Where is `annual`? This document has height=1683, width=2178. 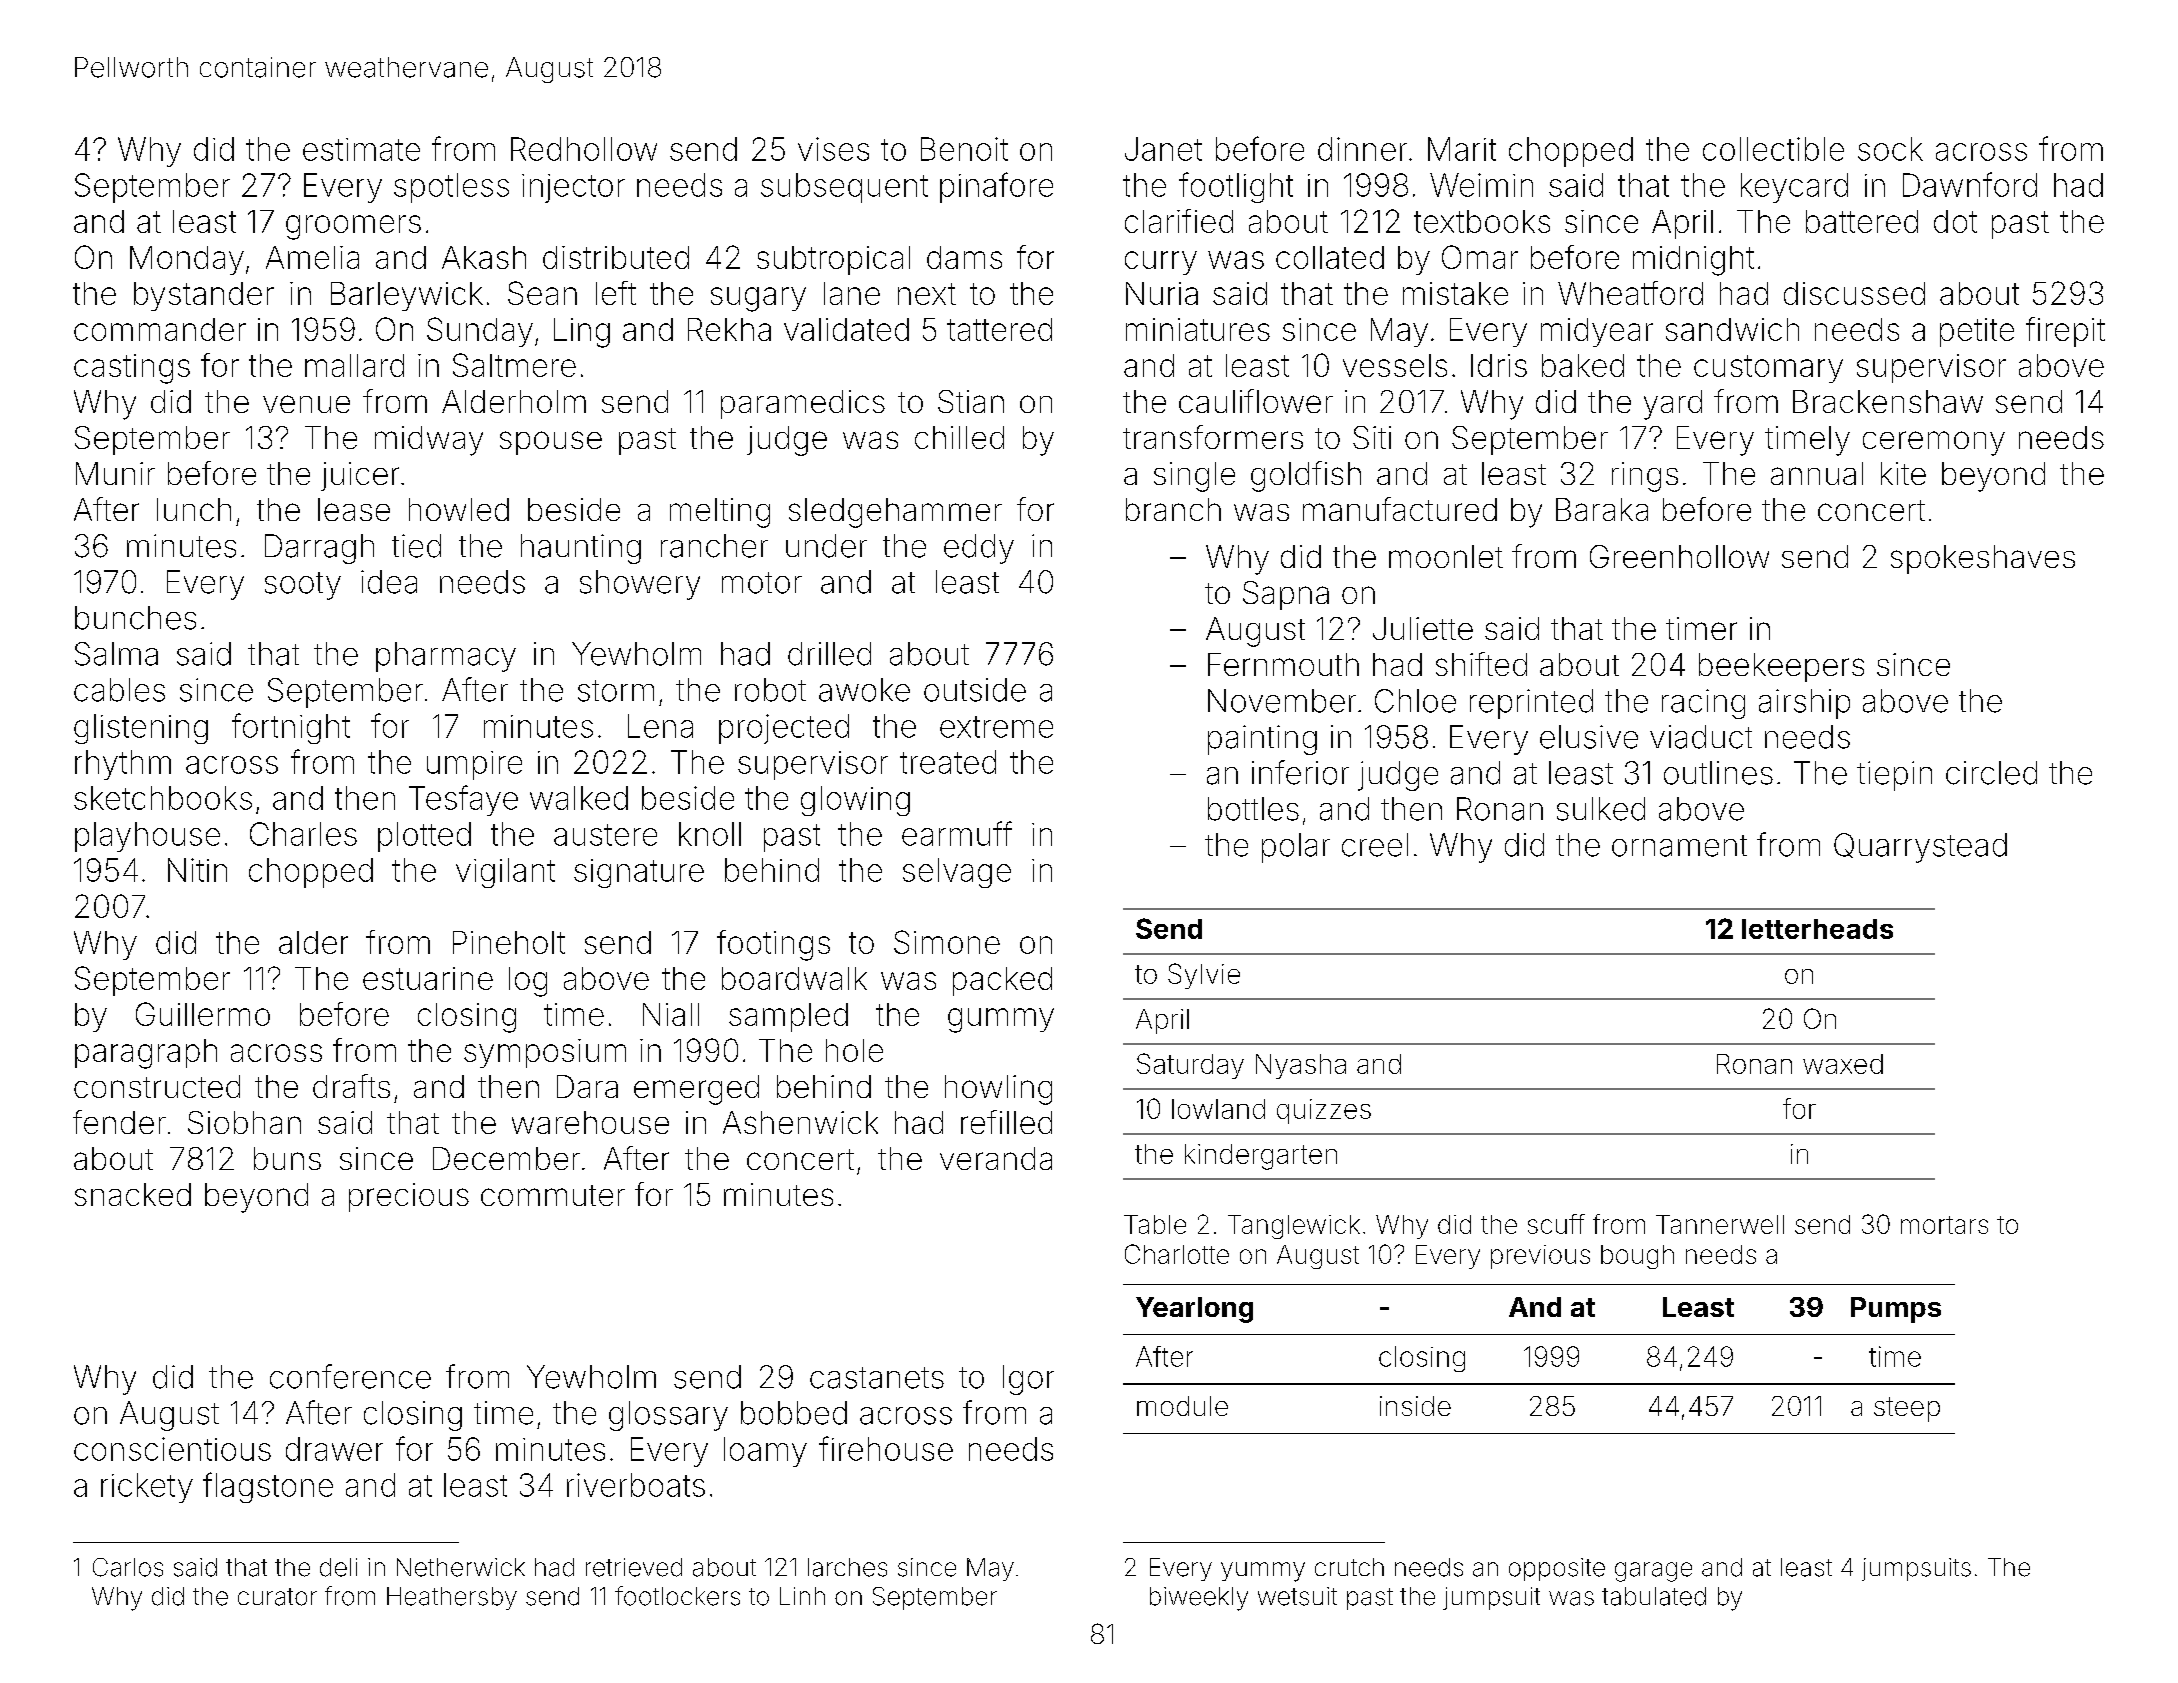
annual is located at coordinates (1817, 473).
